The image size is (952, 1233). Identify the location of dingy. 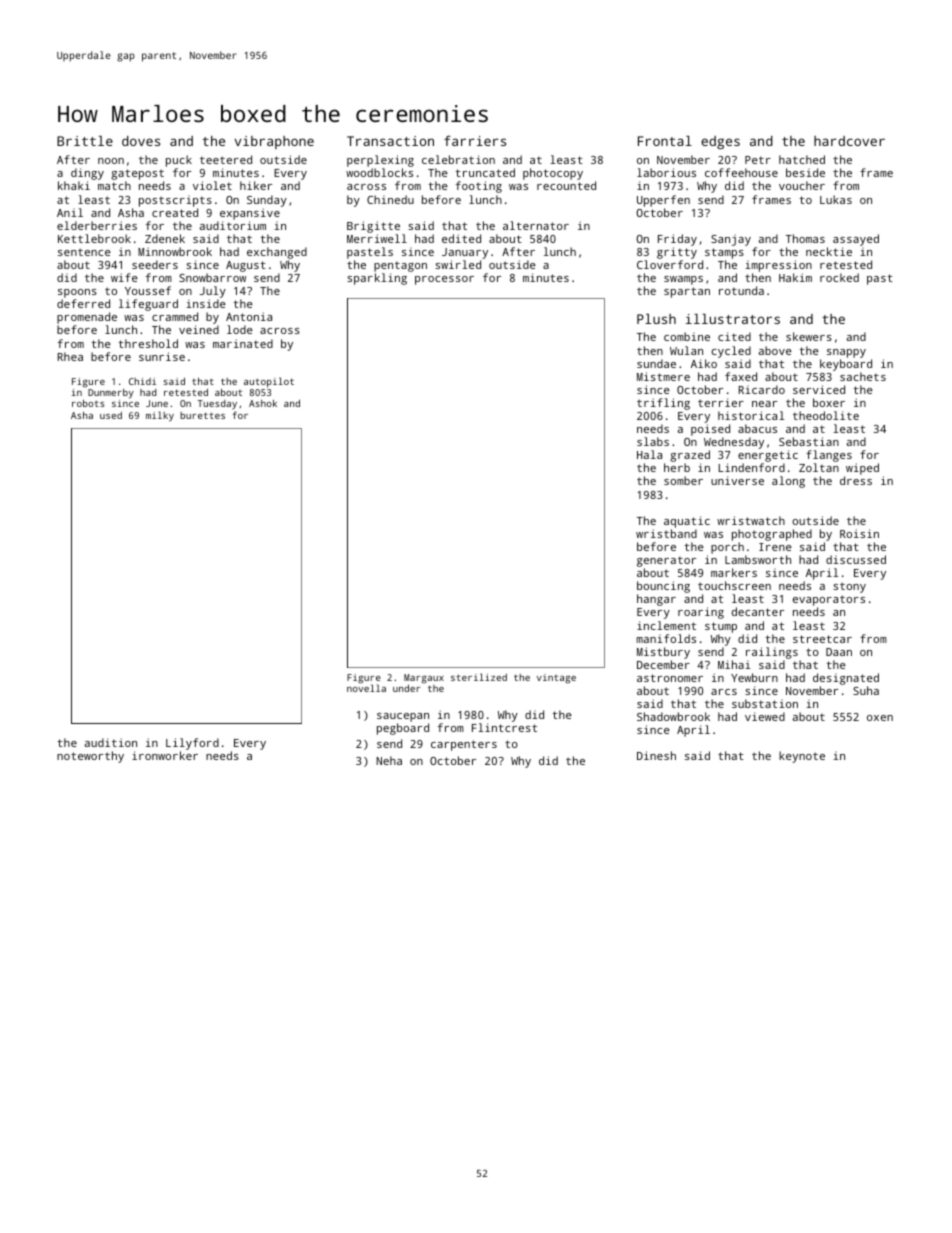
(87, 174).
